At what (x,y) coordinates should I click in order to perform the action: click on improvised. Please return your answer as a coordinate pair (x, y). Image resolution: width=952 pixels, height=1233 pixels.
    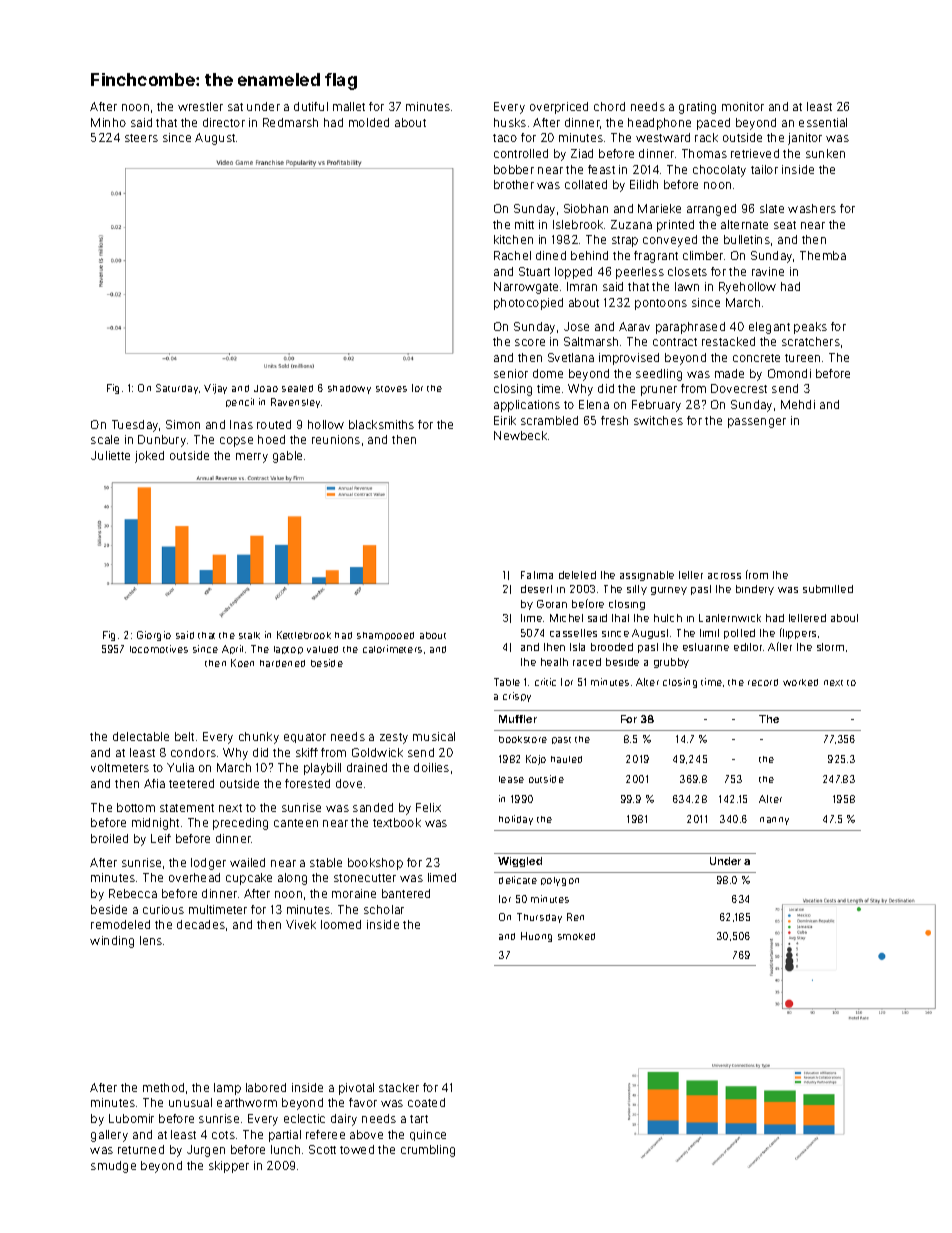
    Looking at the image, I should click on (629, 359).
